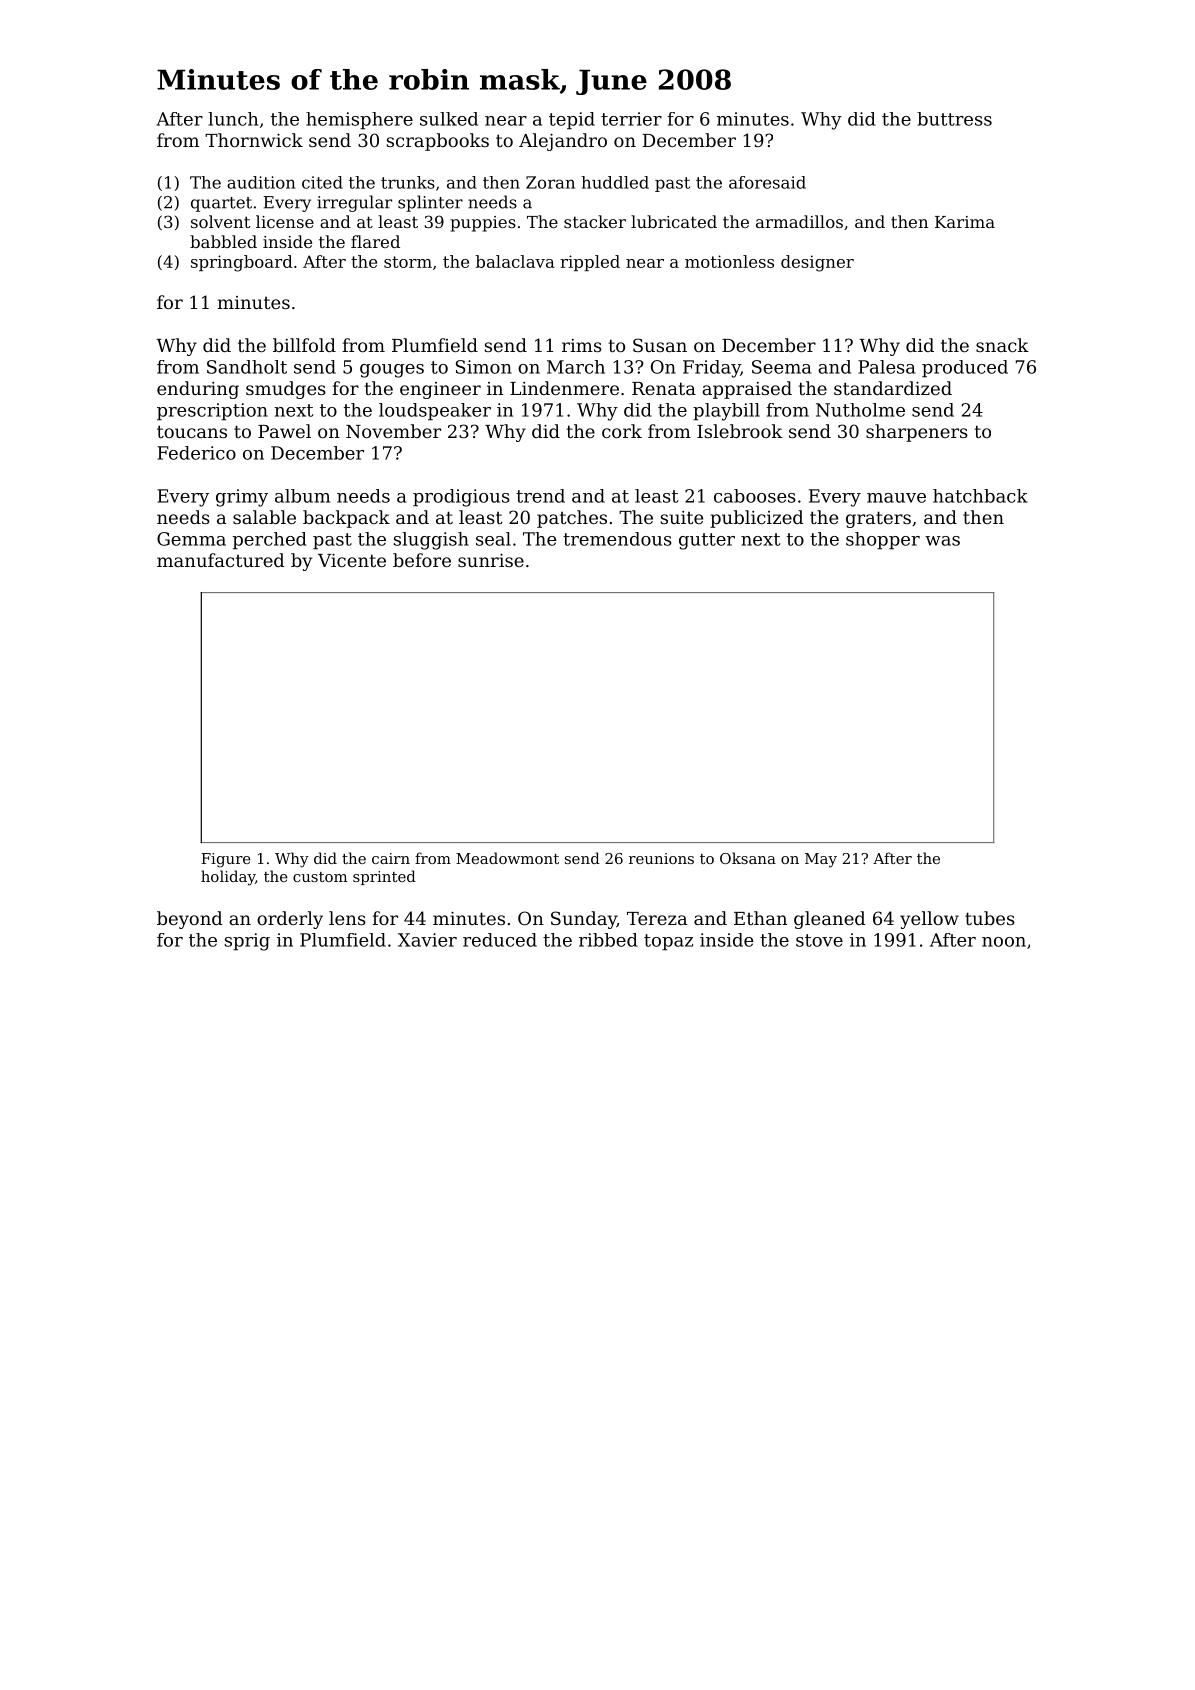  I want to click on sharpeners, so click(917, 433).
